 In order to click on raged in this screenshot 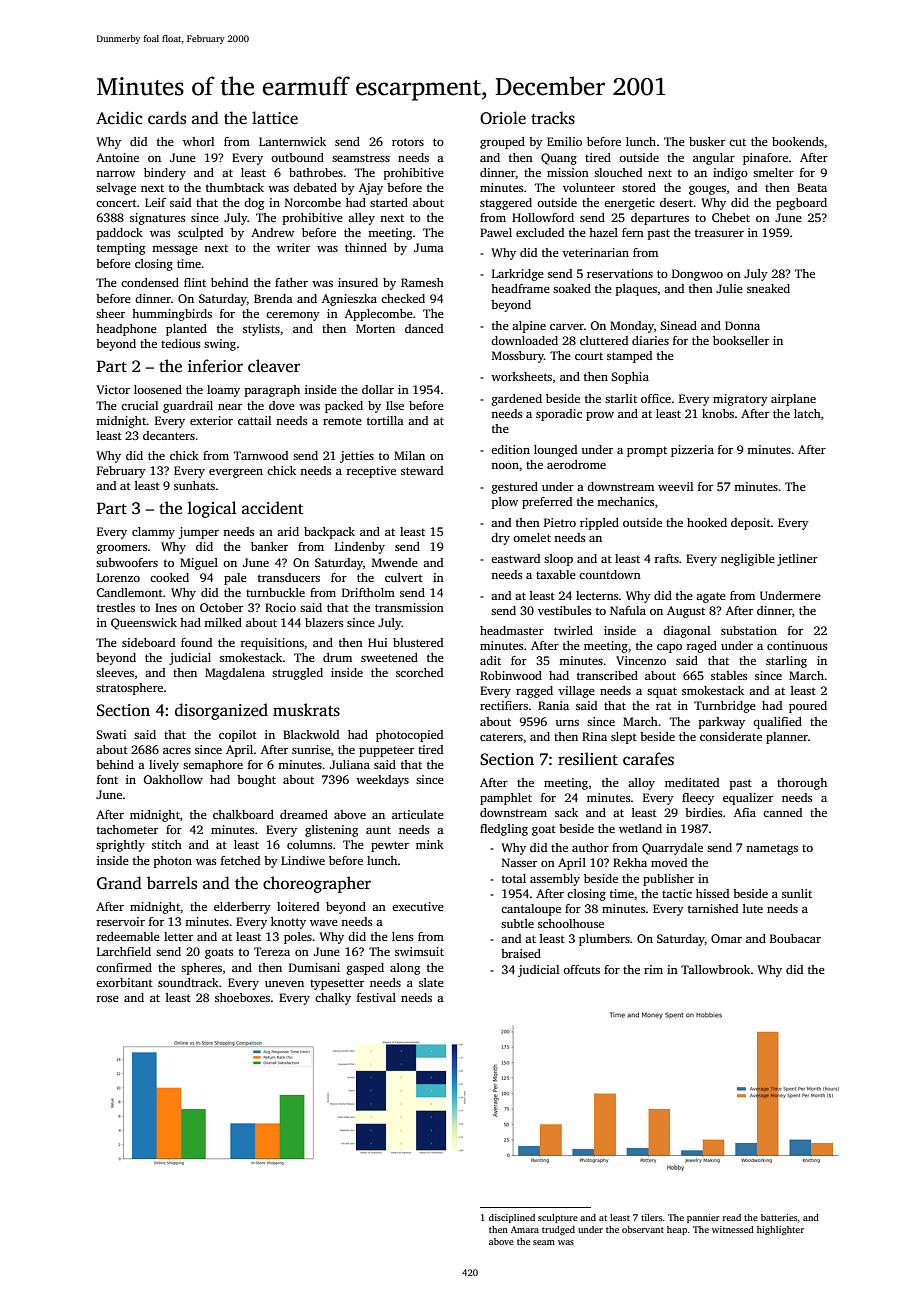, I will do `click(701, 647)`.
